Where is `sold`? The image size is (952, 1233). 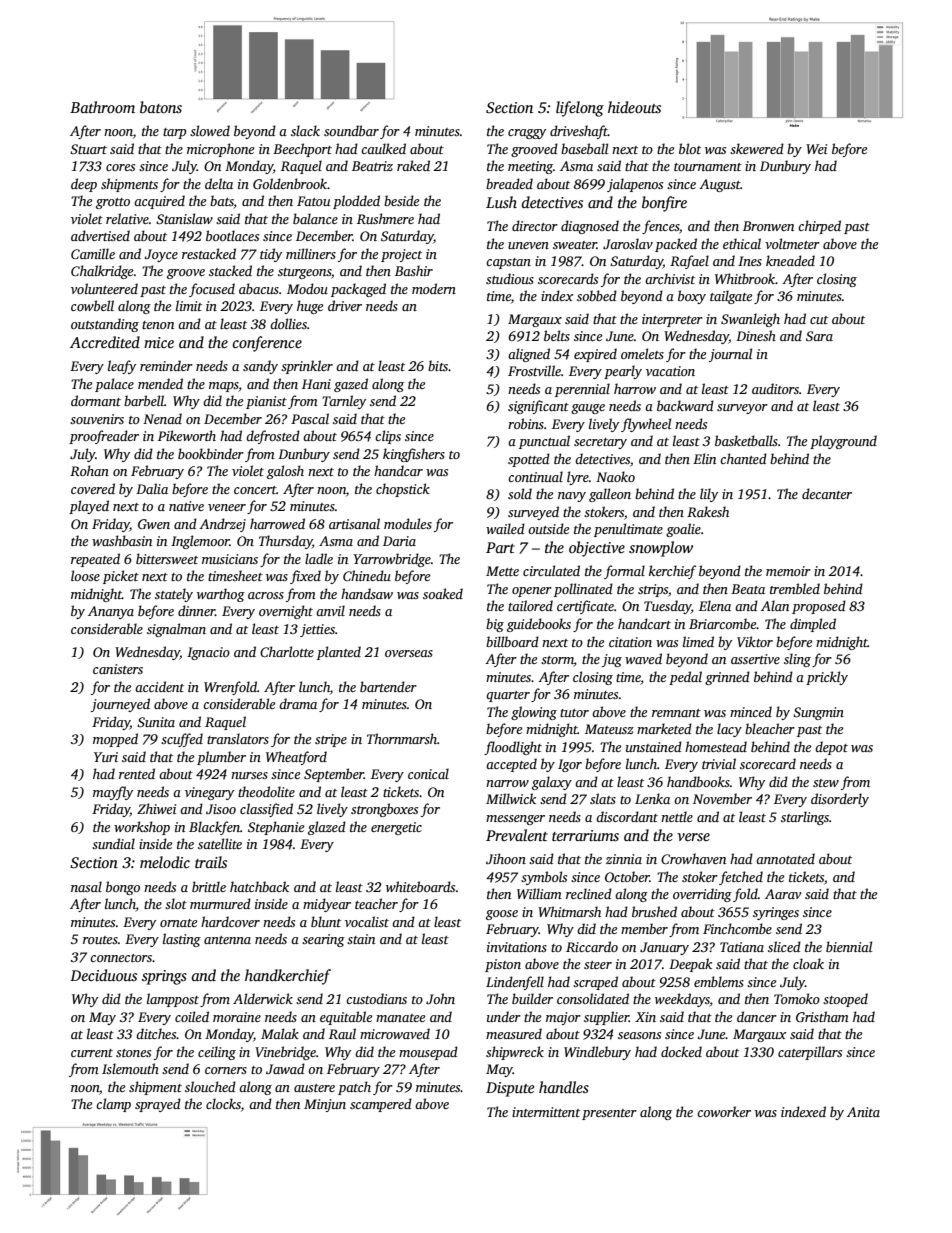 sold is located at coordinates (520, 493).
